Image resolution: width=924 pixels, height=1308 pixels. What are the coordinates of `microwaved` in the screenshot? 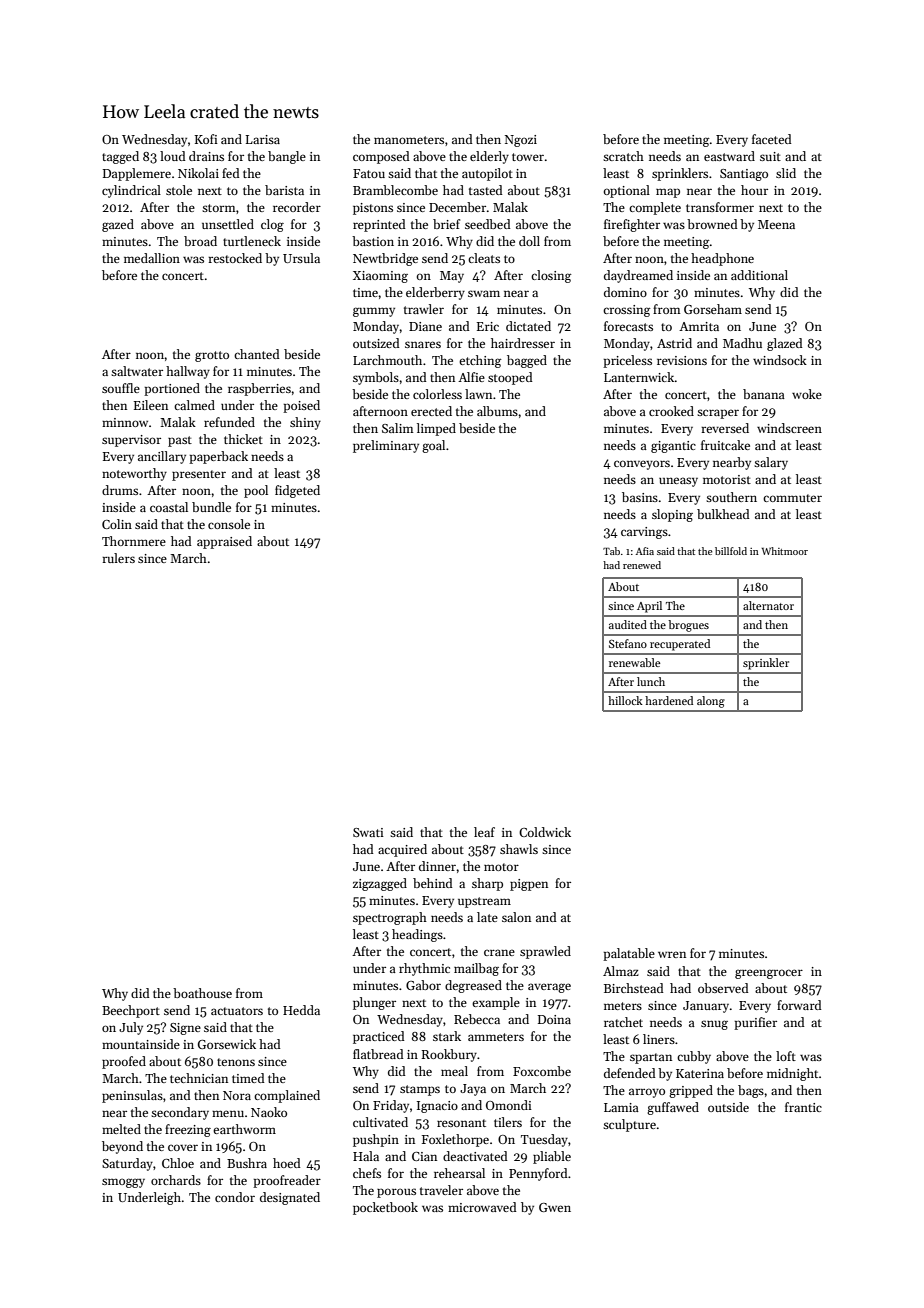 It's located at (482, 1207).
